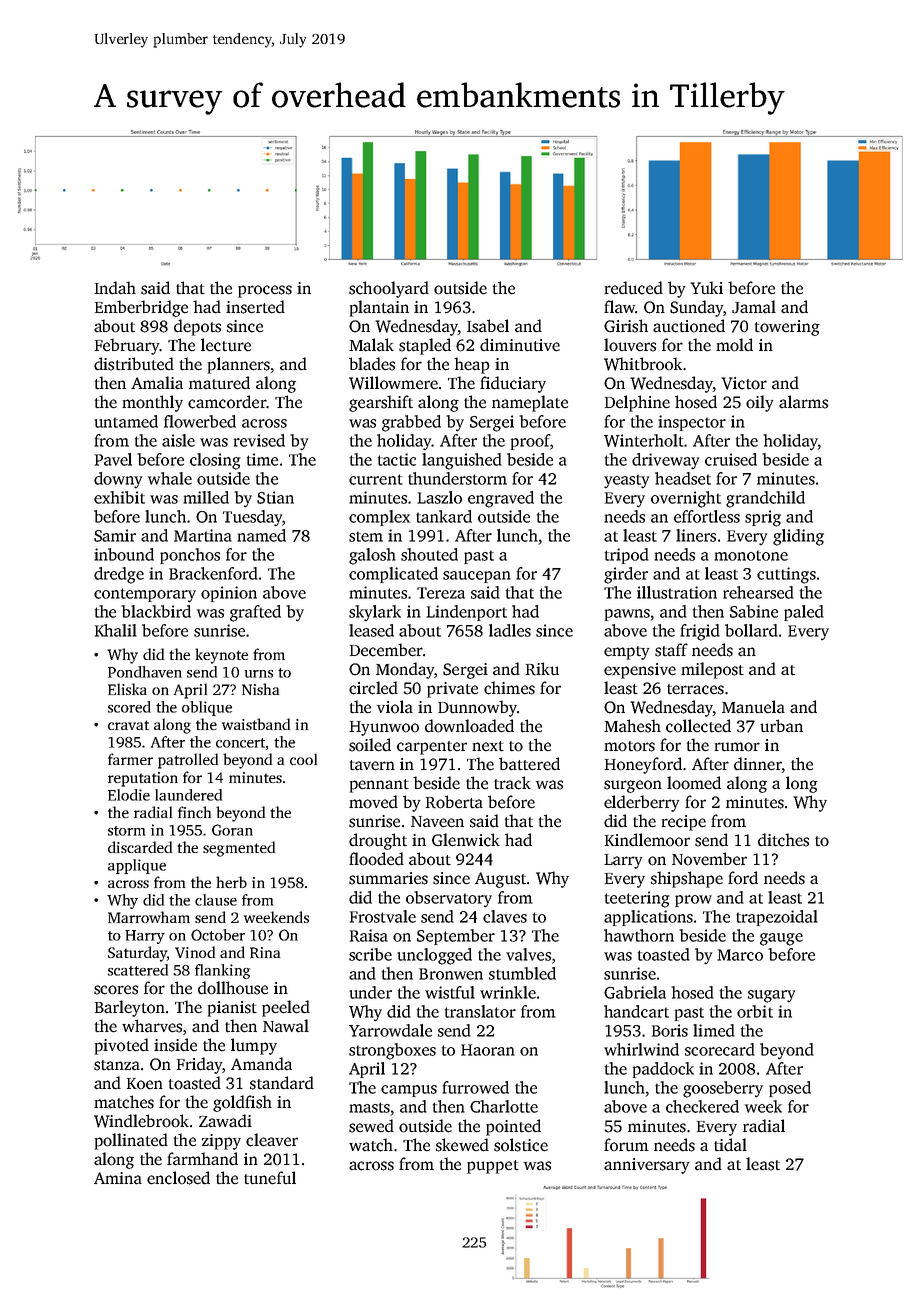 This screenshot has height=1308, width=924. Describe the element at coordinates (505, 916) in the screenshot. I see `claves` at that location.
